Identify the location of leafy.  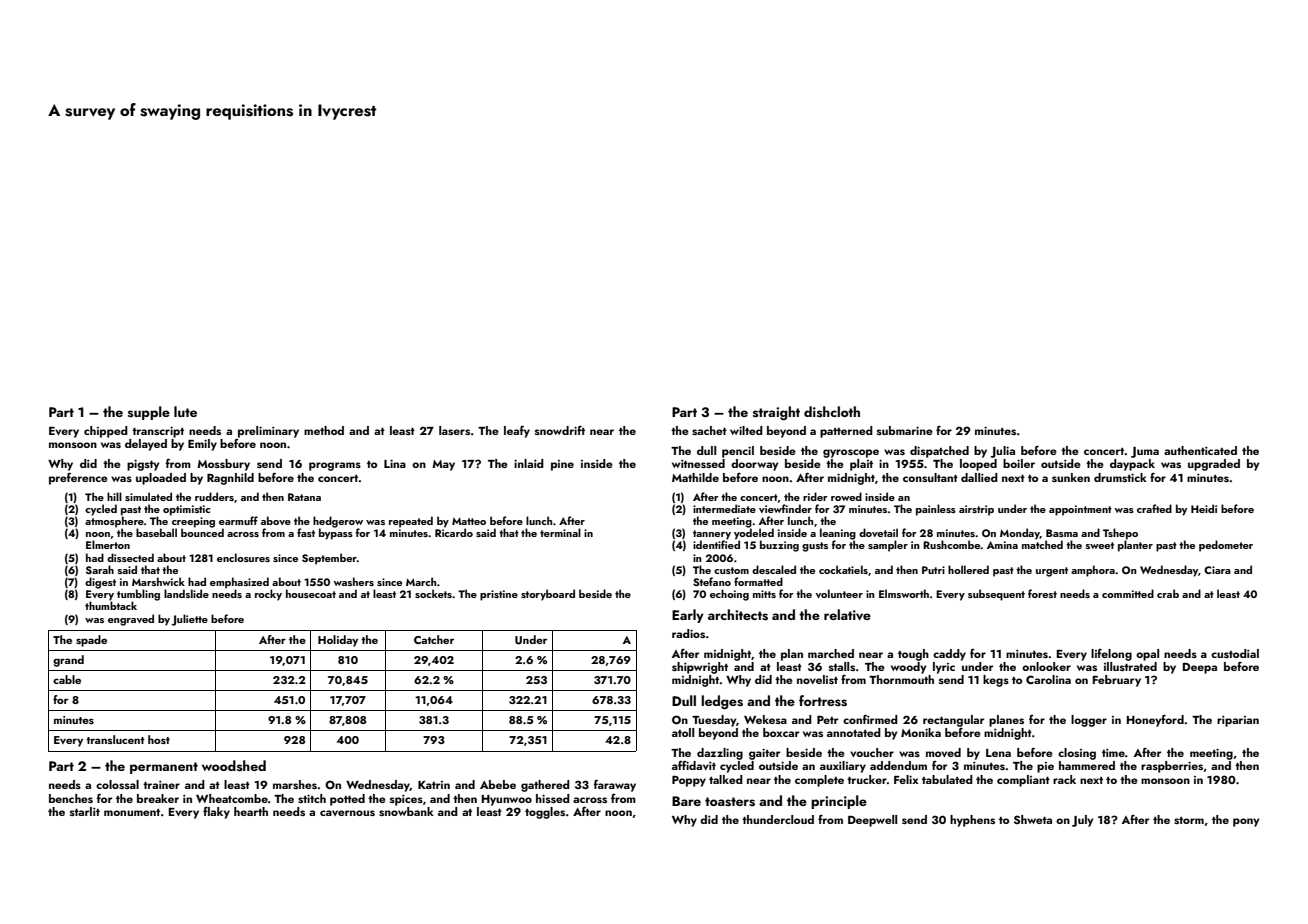
(517, 431).
